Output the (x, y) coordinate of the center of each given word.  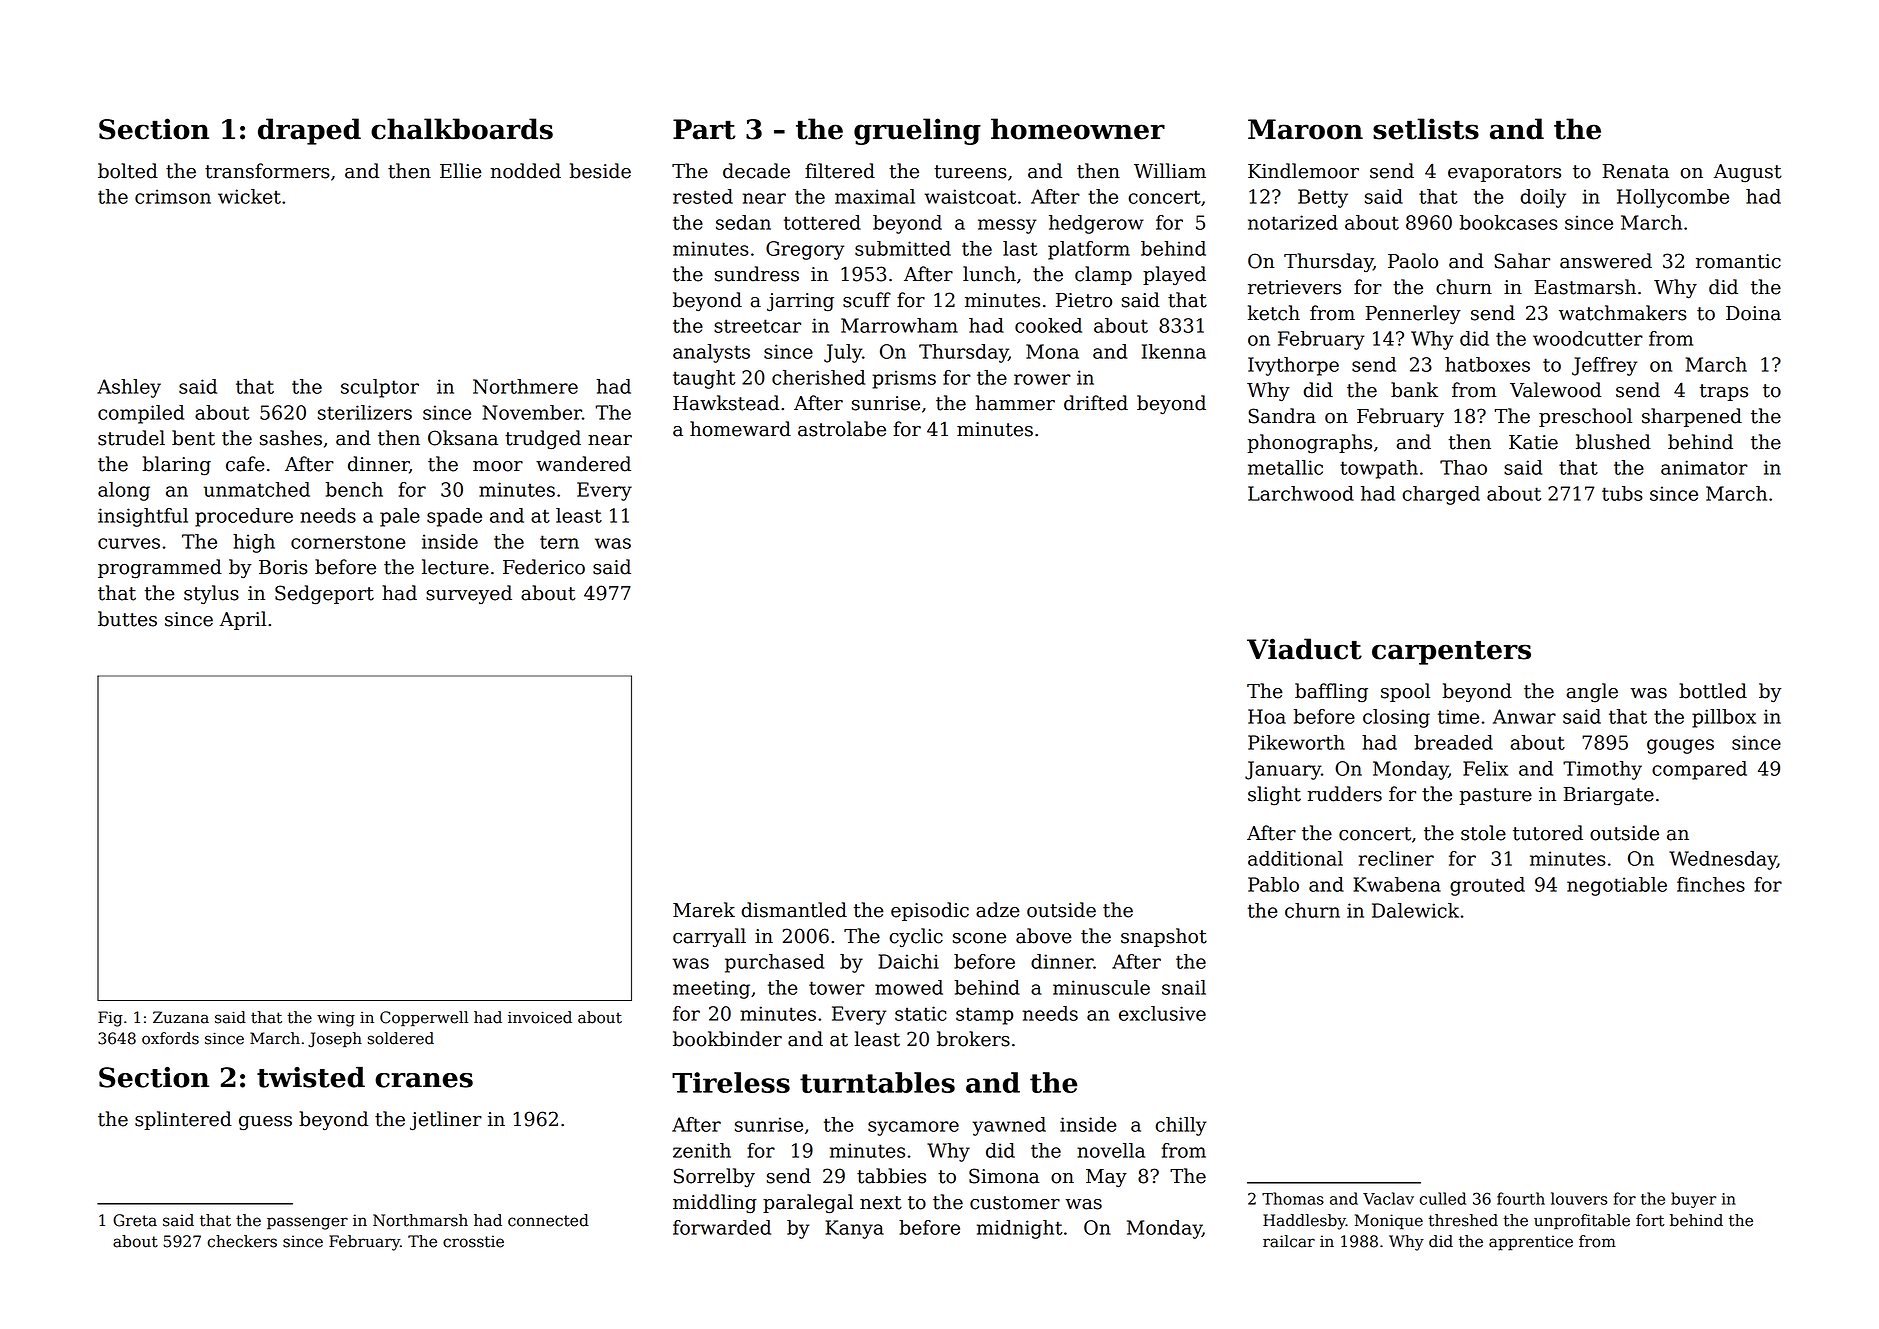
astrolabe (842, 429)
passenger (307, 1223)
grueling (917, 131)
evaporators (1504, 173)
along (124, 491)
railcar (1289, 1241)
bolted (128, 171)
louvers (1579, 1198)
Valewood (1555, 390)
